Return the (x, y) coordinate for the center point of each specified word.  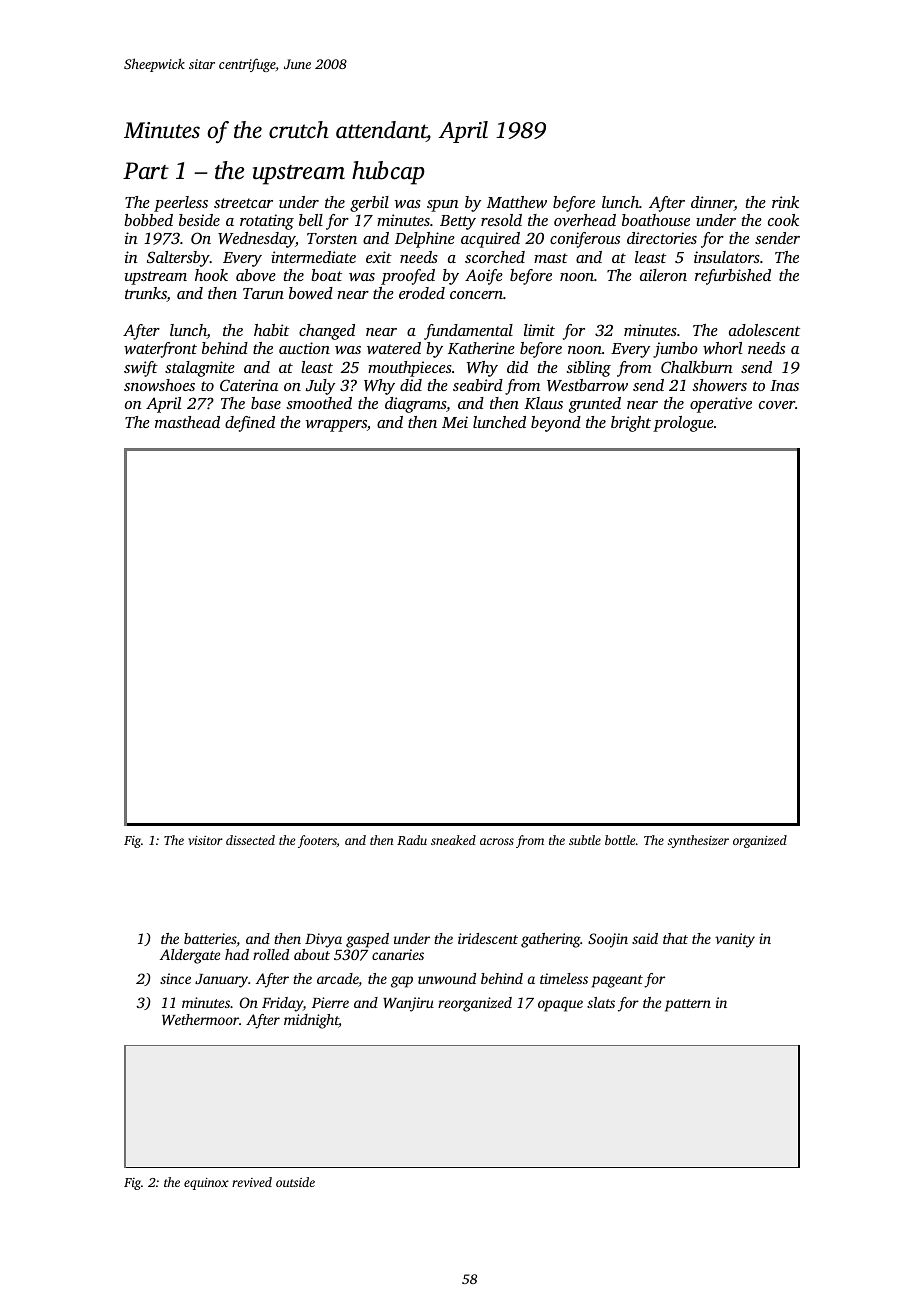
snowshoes (159, 385)
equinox (206, 1184)
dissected (250, 840)
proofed (408, 277)
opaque (560, 1006)
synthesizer (698, 841)
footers (317, 841)
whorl (722, 348)
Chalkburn (697, 367)
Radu (412, 840)
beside (199, 220)
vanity (735, 940)
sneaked (453, 840)
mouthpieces (410, 369)
